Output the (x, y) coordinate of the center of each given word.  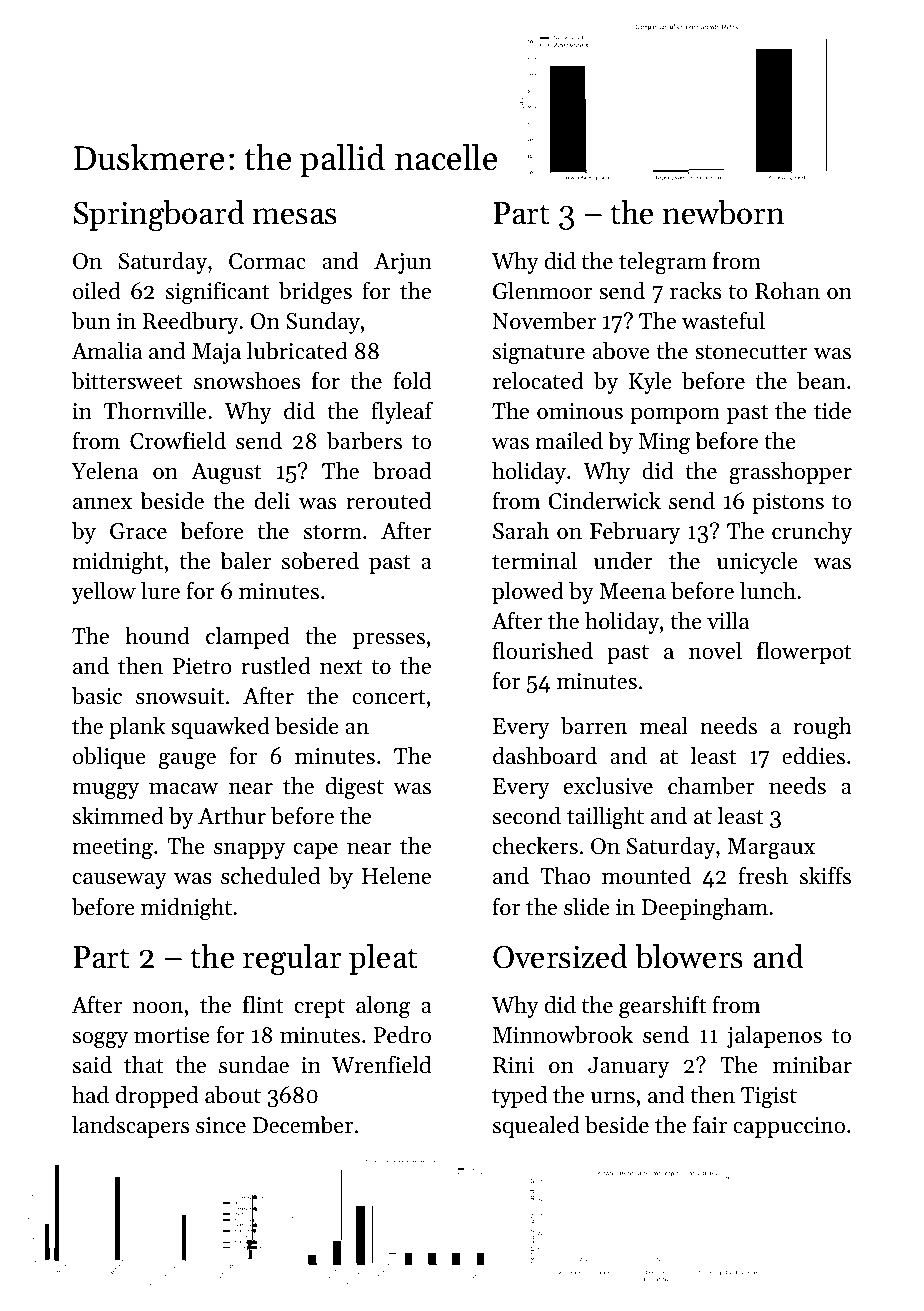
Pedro (402, 1035)
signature (539, 354)
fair (710, 1124)
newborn (723, 212)
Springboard (159, 216)
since (221, 1125)
